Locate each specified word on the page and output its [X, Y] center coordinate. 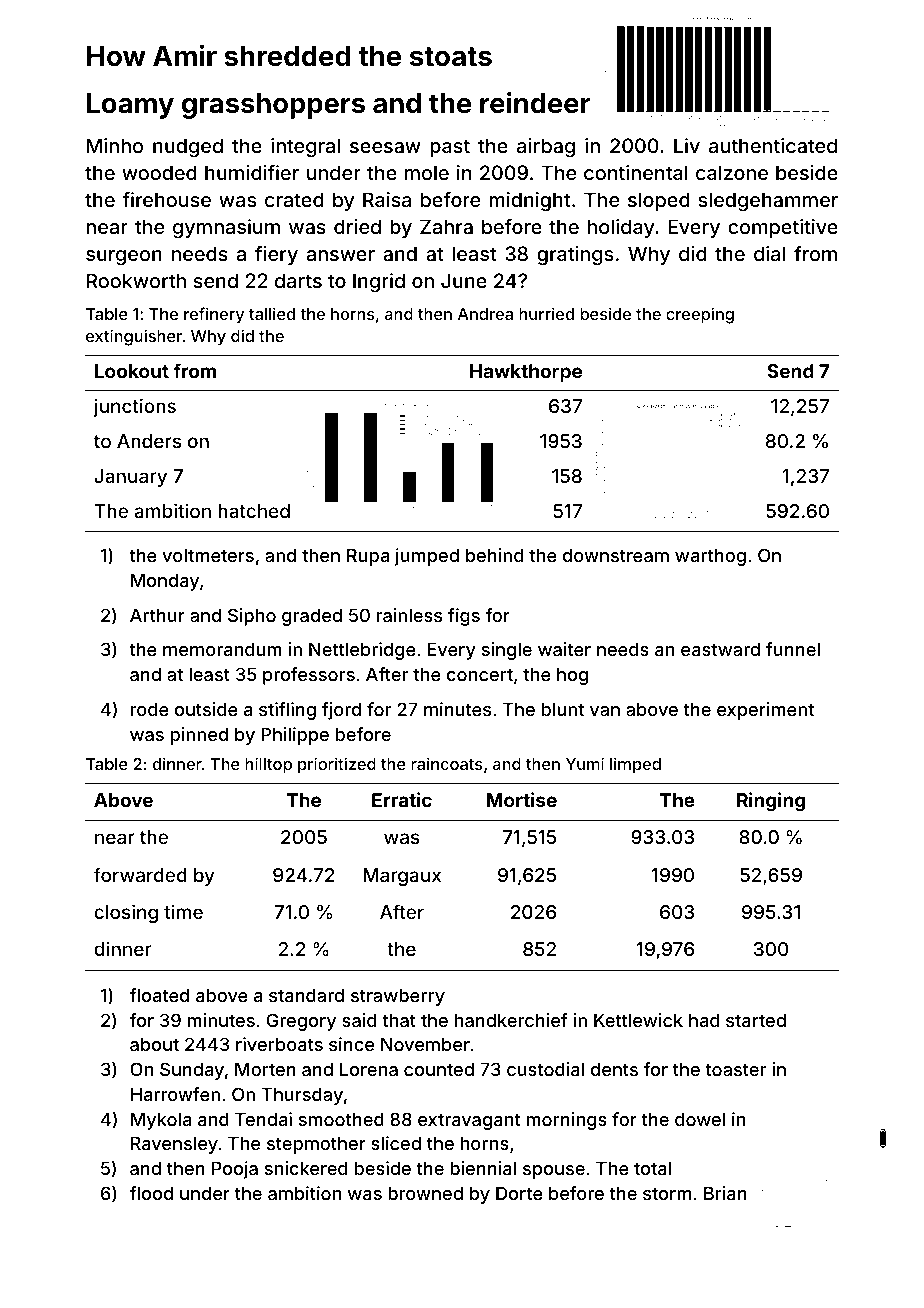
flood [151, 1193]
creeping [700, 315]
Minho [115, 145]
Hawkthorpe [526, 373]
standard [306, 995]
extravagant [469, 1121]
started [756, 1020]
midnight [530, 202]
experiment [765, 711]
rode [150, 709]
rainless [409, 615]
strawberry [398, 997]
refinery [214, 315]
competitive [783, 228]
